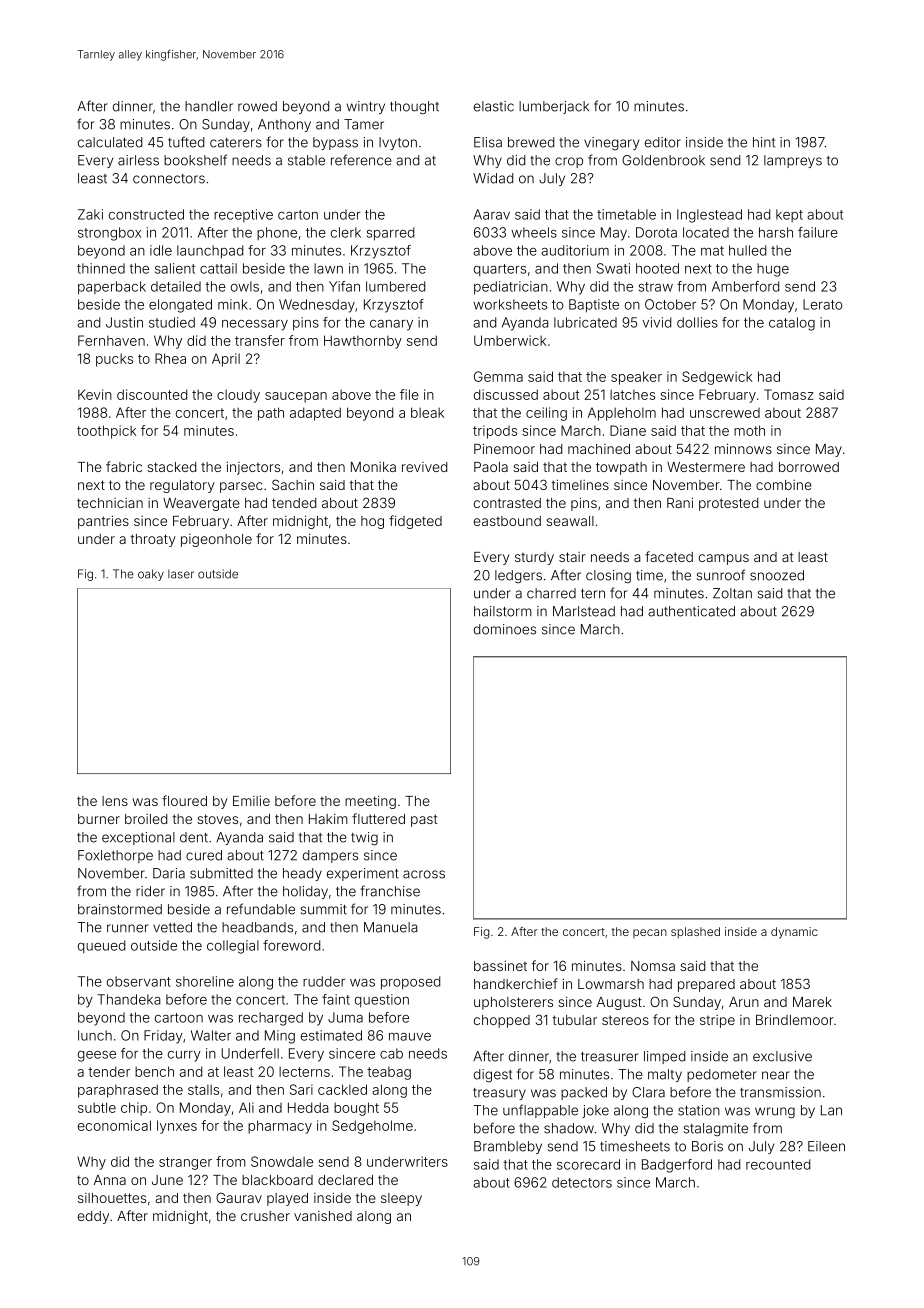 Image resolution: width=924 pixels, height=1308 pixels. What do you see at coordinates (706, 232) in the image?
I see `located` at bounding box center [706, 232].
